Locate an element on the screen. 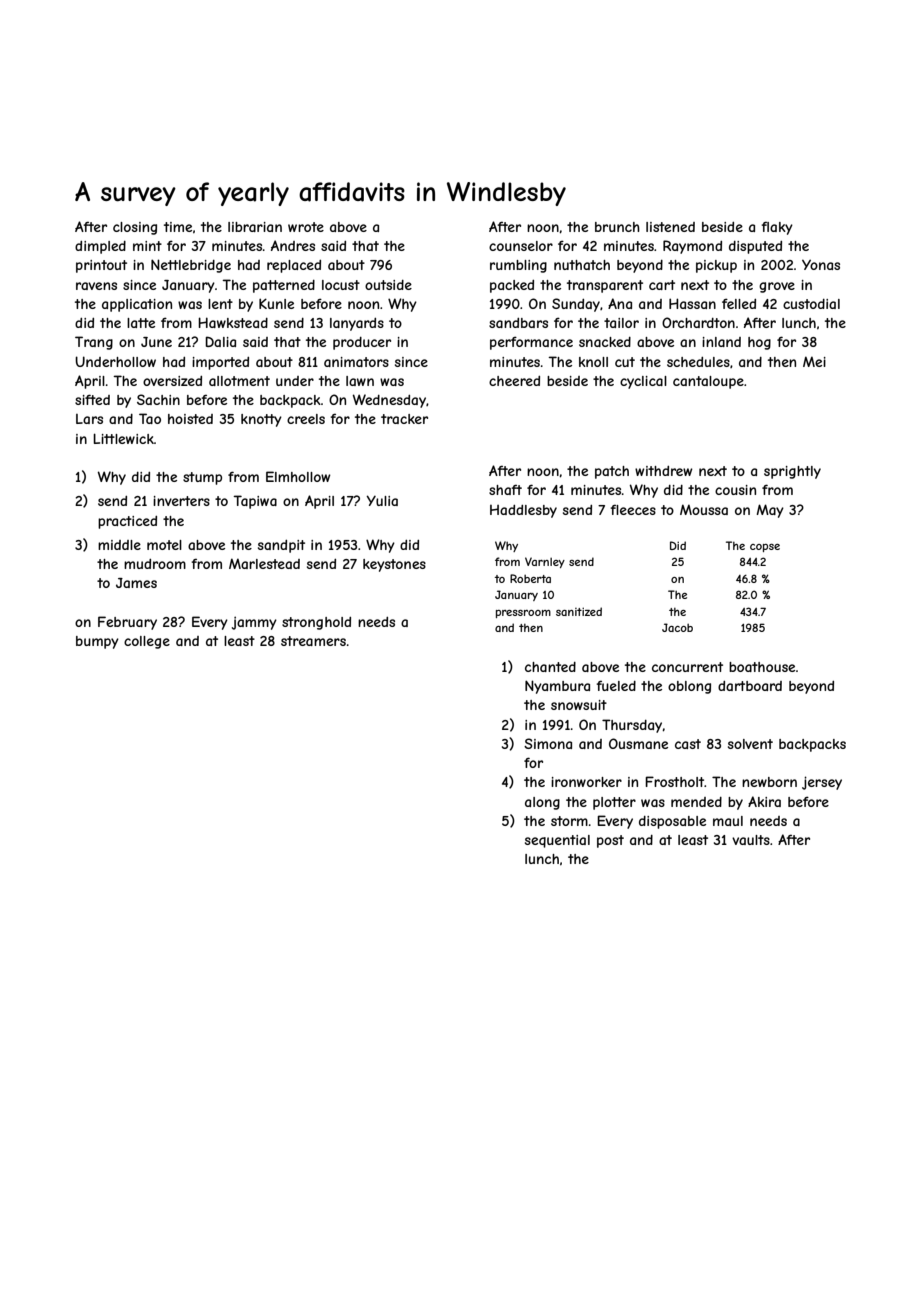 The width and height of the screenshot is (924, 1311). hog is located at coordinates (759, 343).
